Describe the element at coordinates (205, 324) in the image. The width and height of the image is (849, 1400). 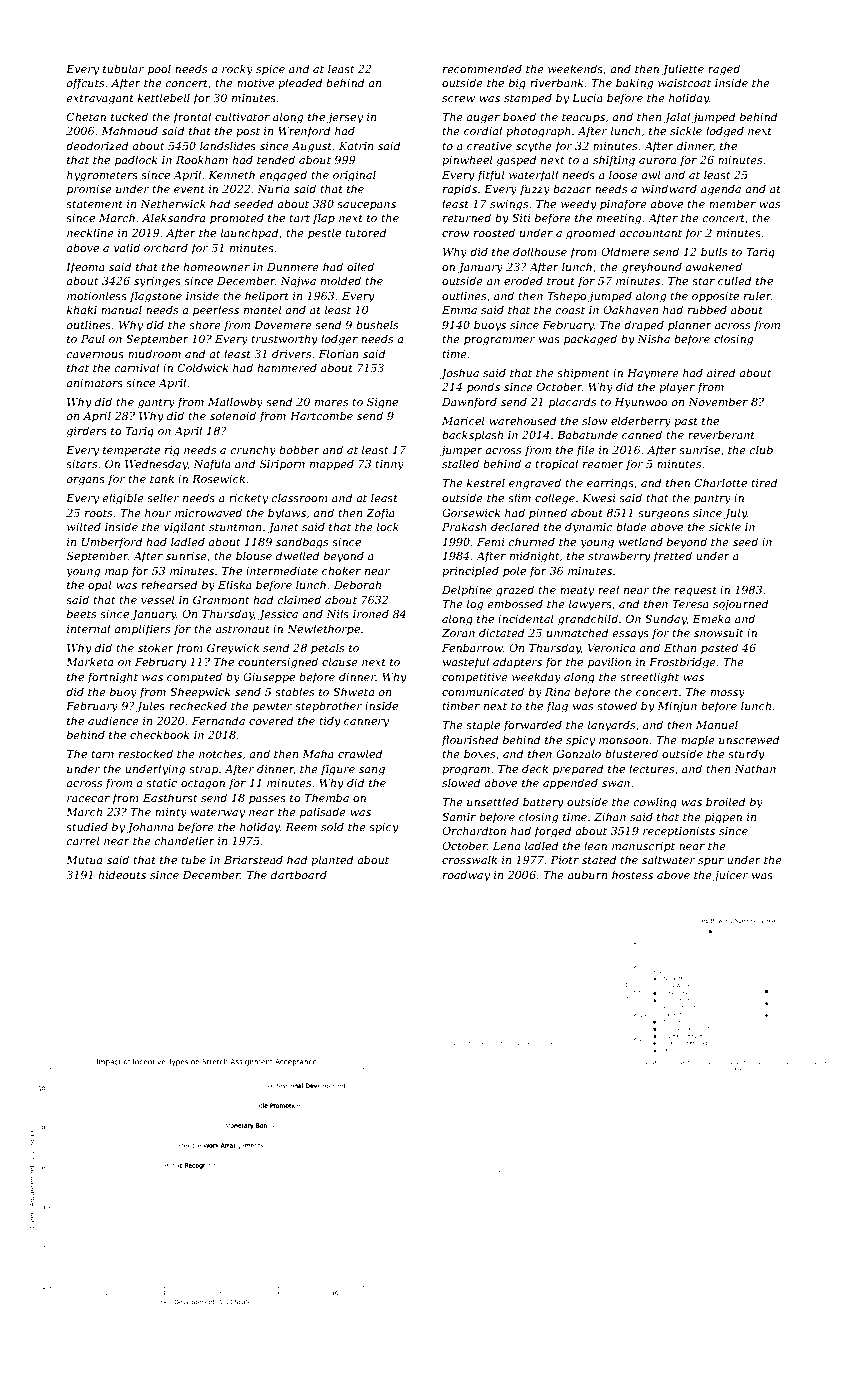
I see `shore` at that location.
